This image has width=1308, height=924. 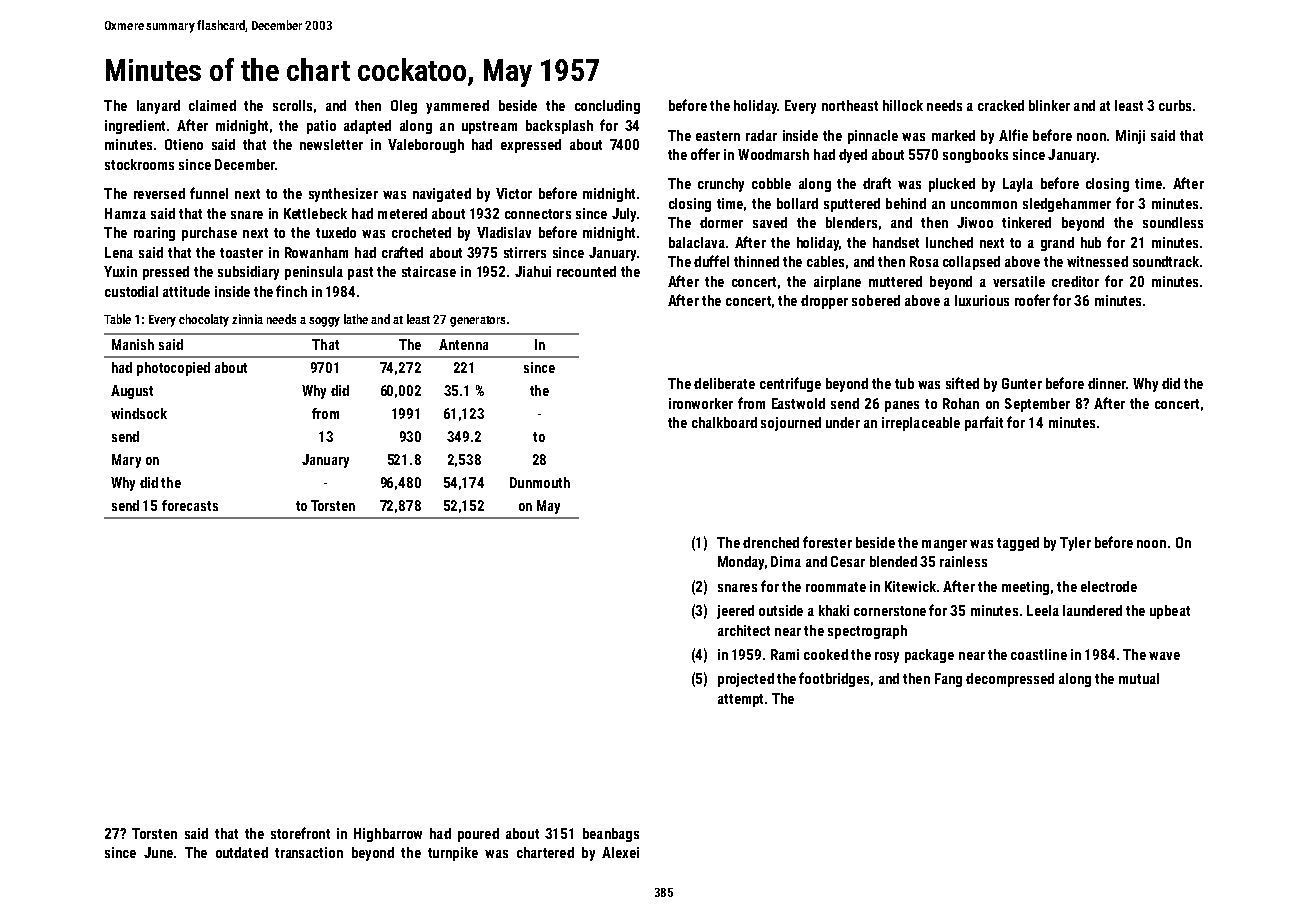 I want to click on irreplaceable, so click(x=921, y=424).
